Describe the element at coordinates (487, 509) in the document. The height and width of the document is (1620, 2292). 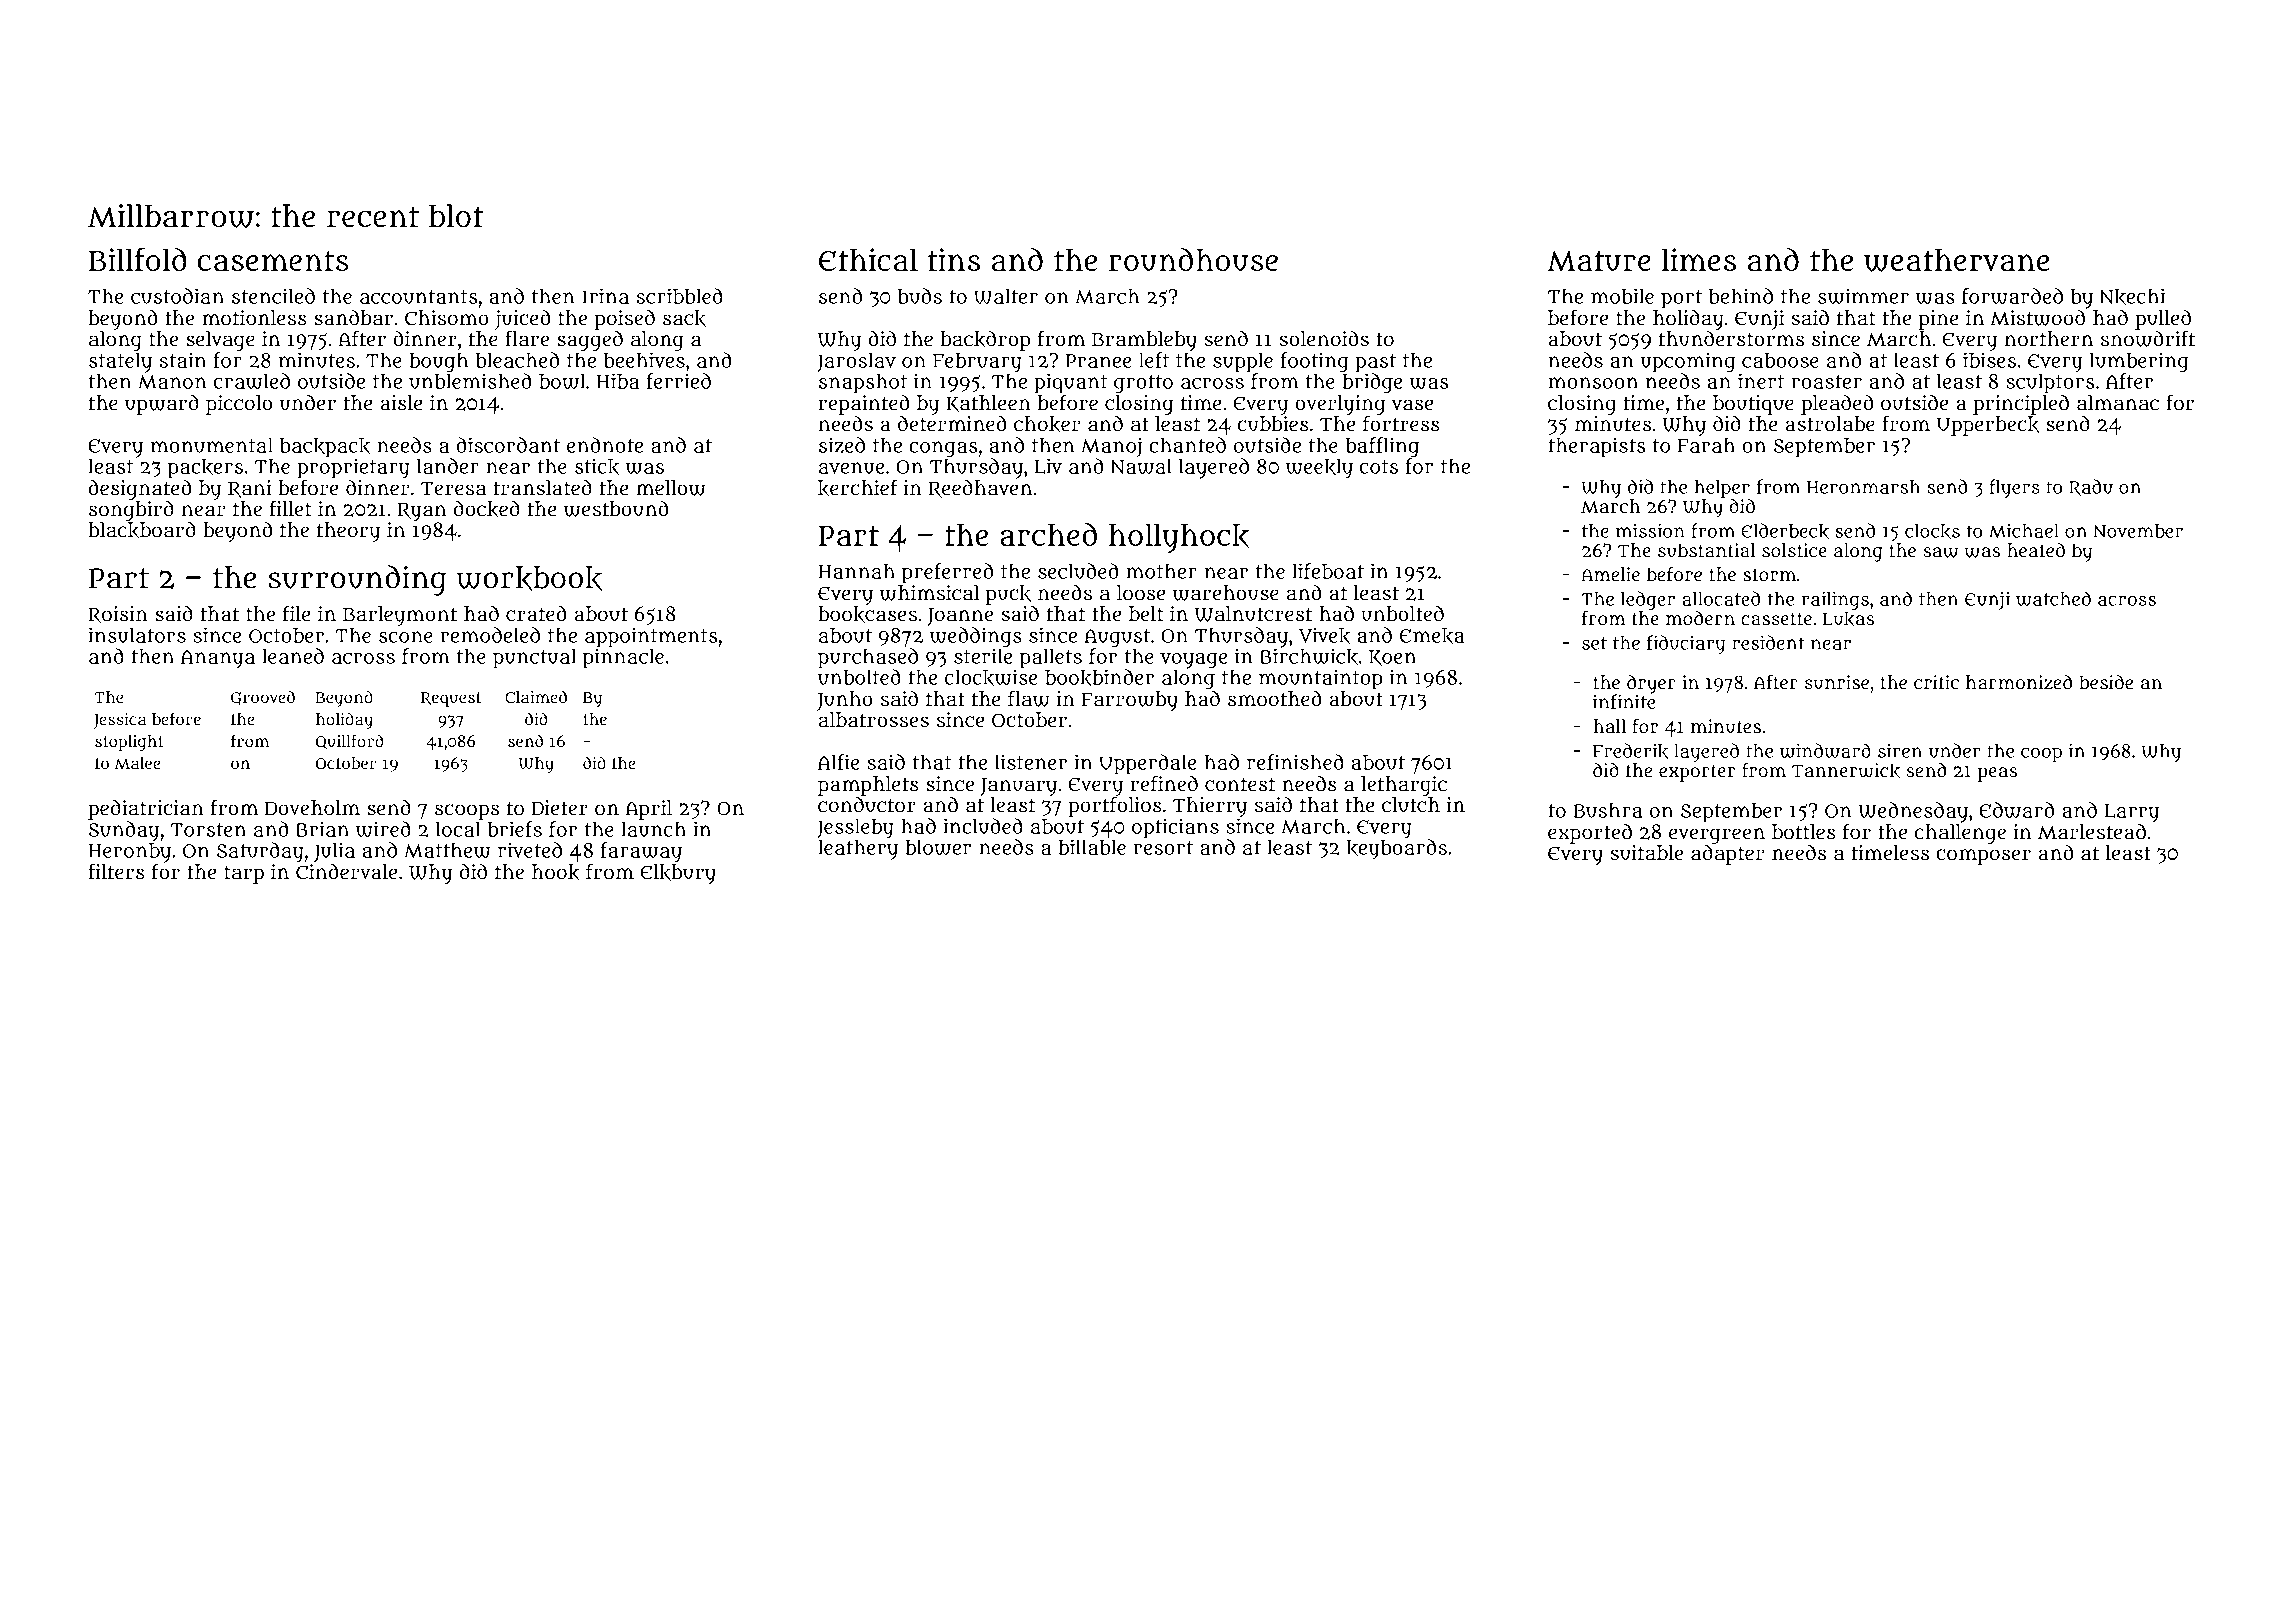
I see `docked` at that location.
